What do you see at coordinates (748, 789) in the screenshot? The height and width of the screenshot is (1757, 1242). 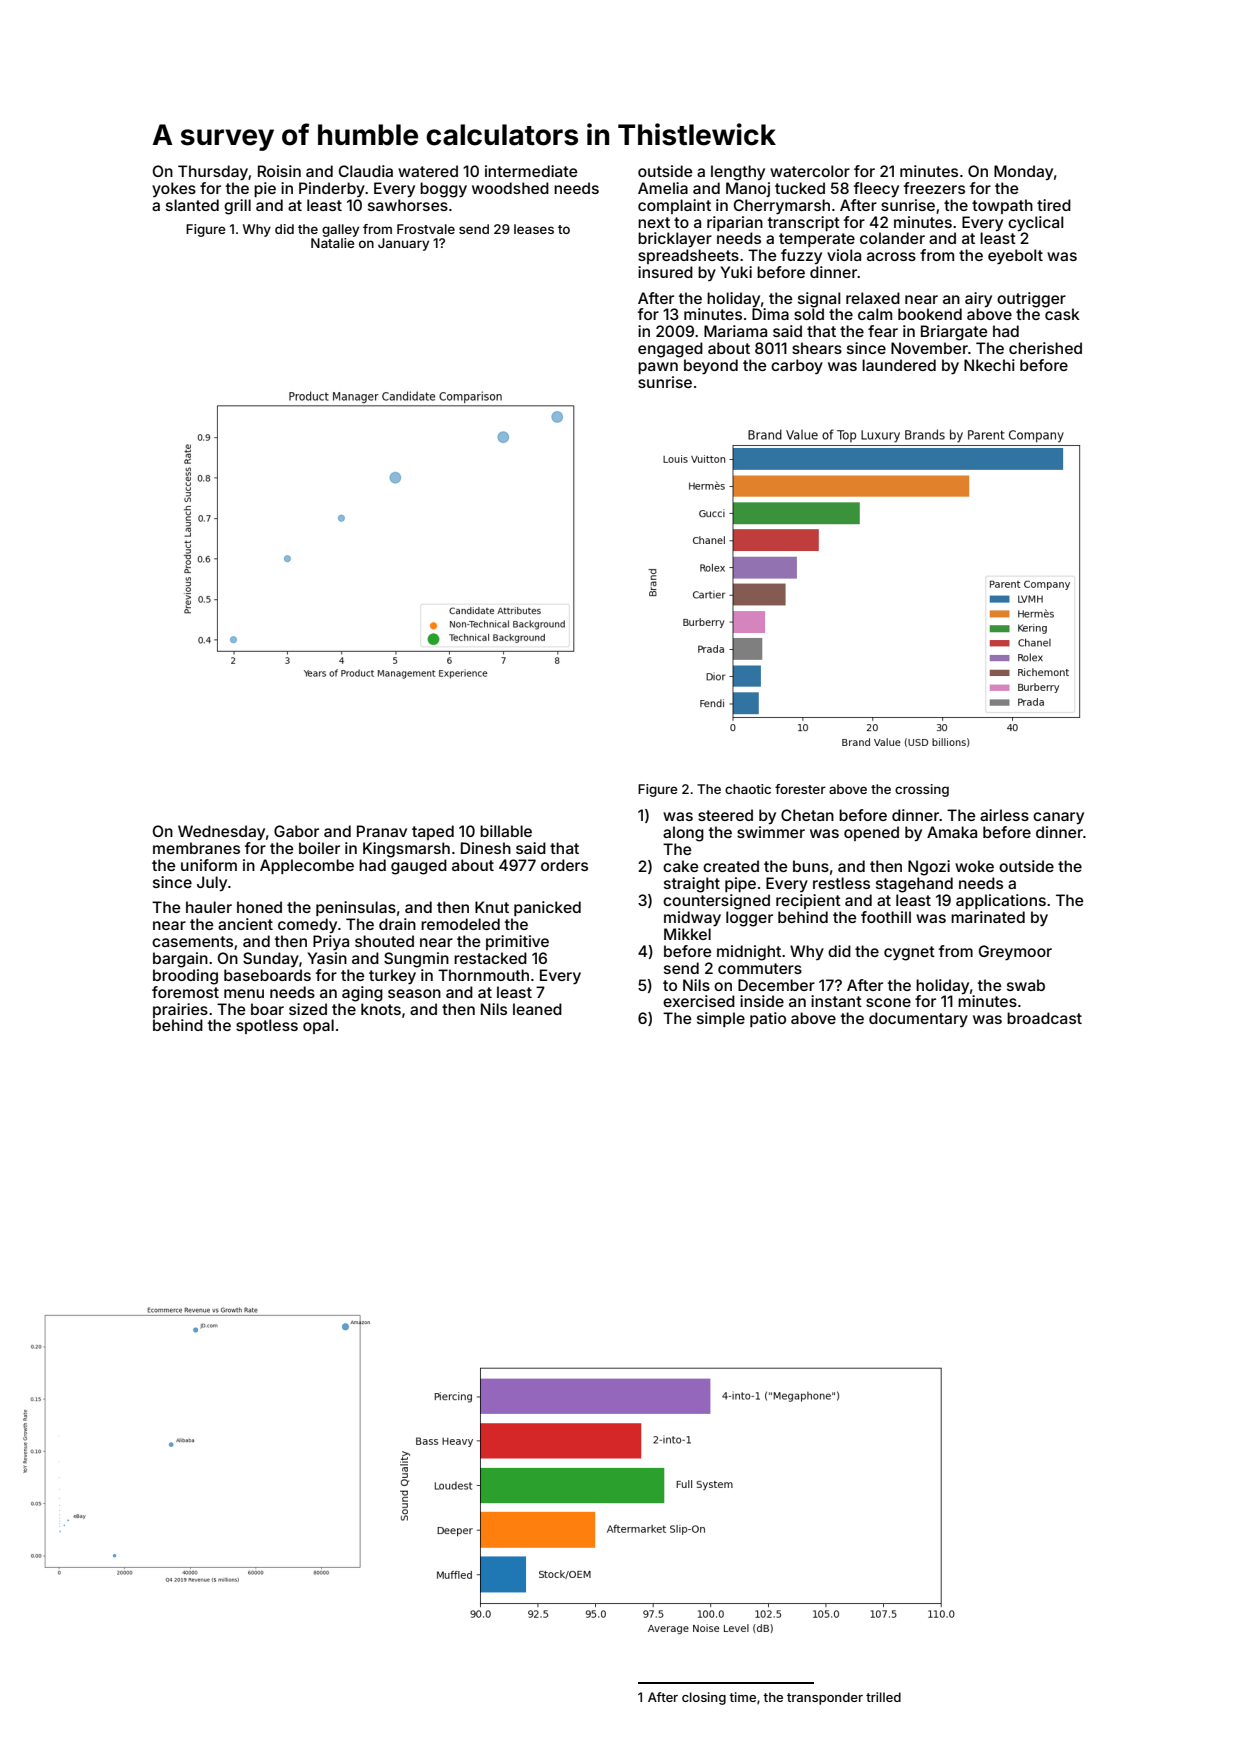 I see `chaotic` at bounding box center [748, 789].
